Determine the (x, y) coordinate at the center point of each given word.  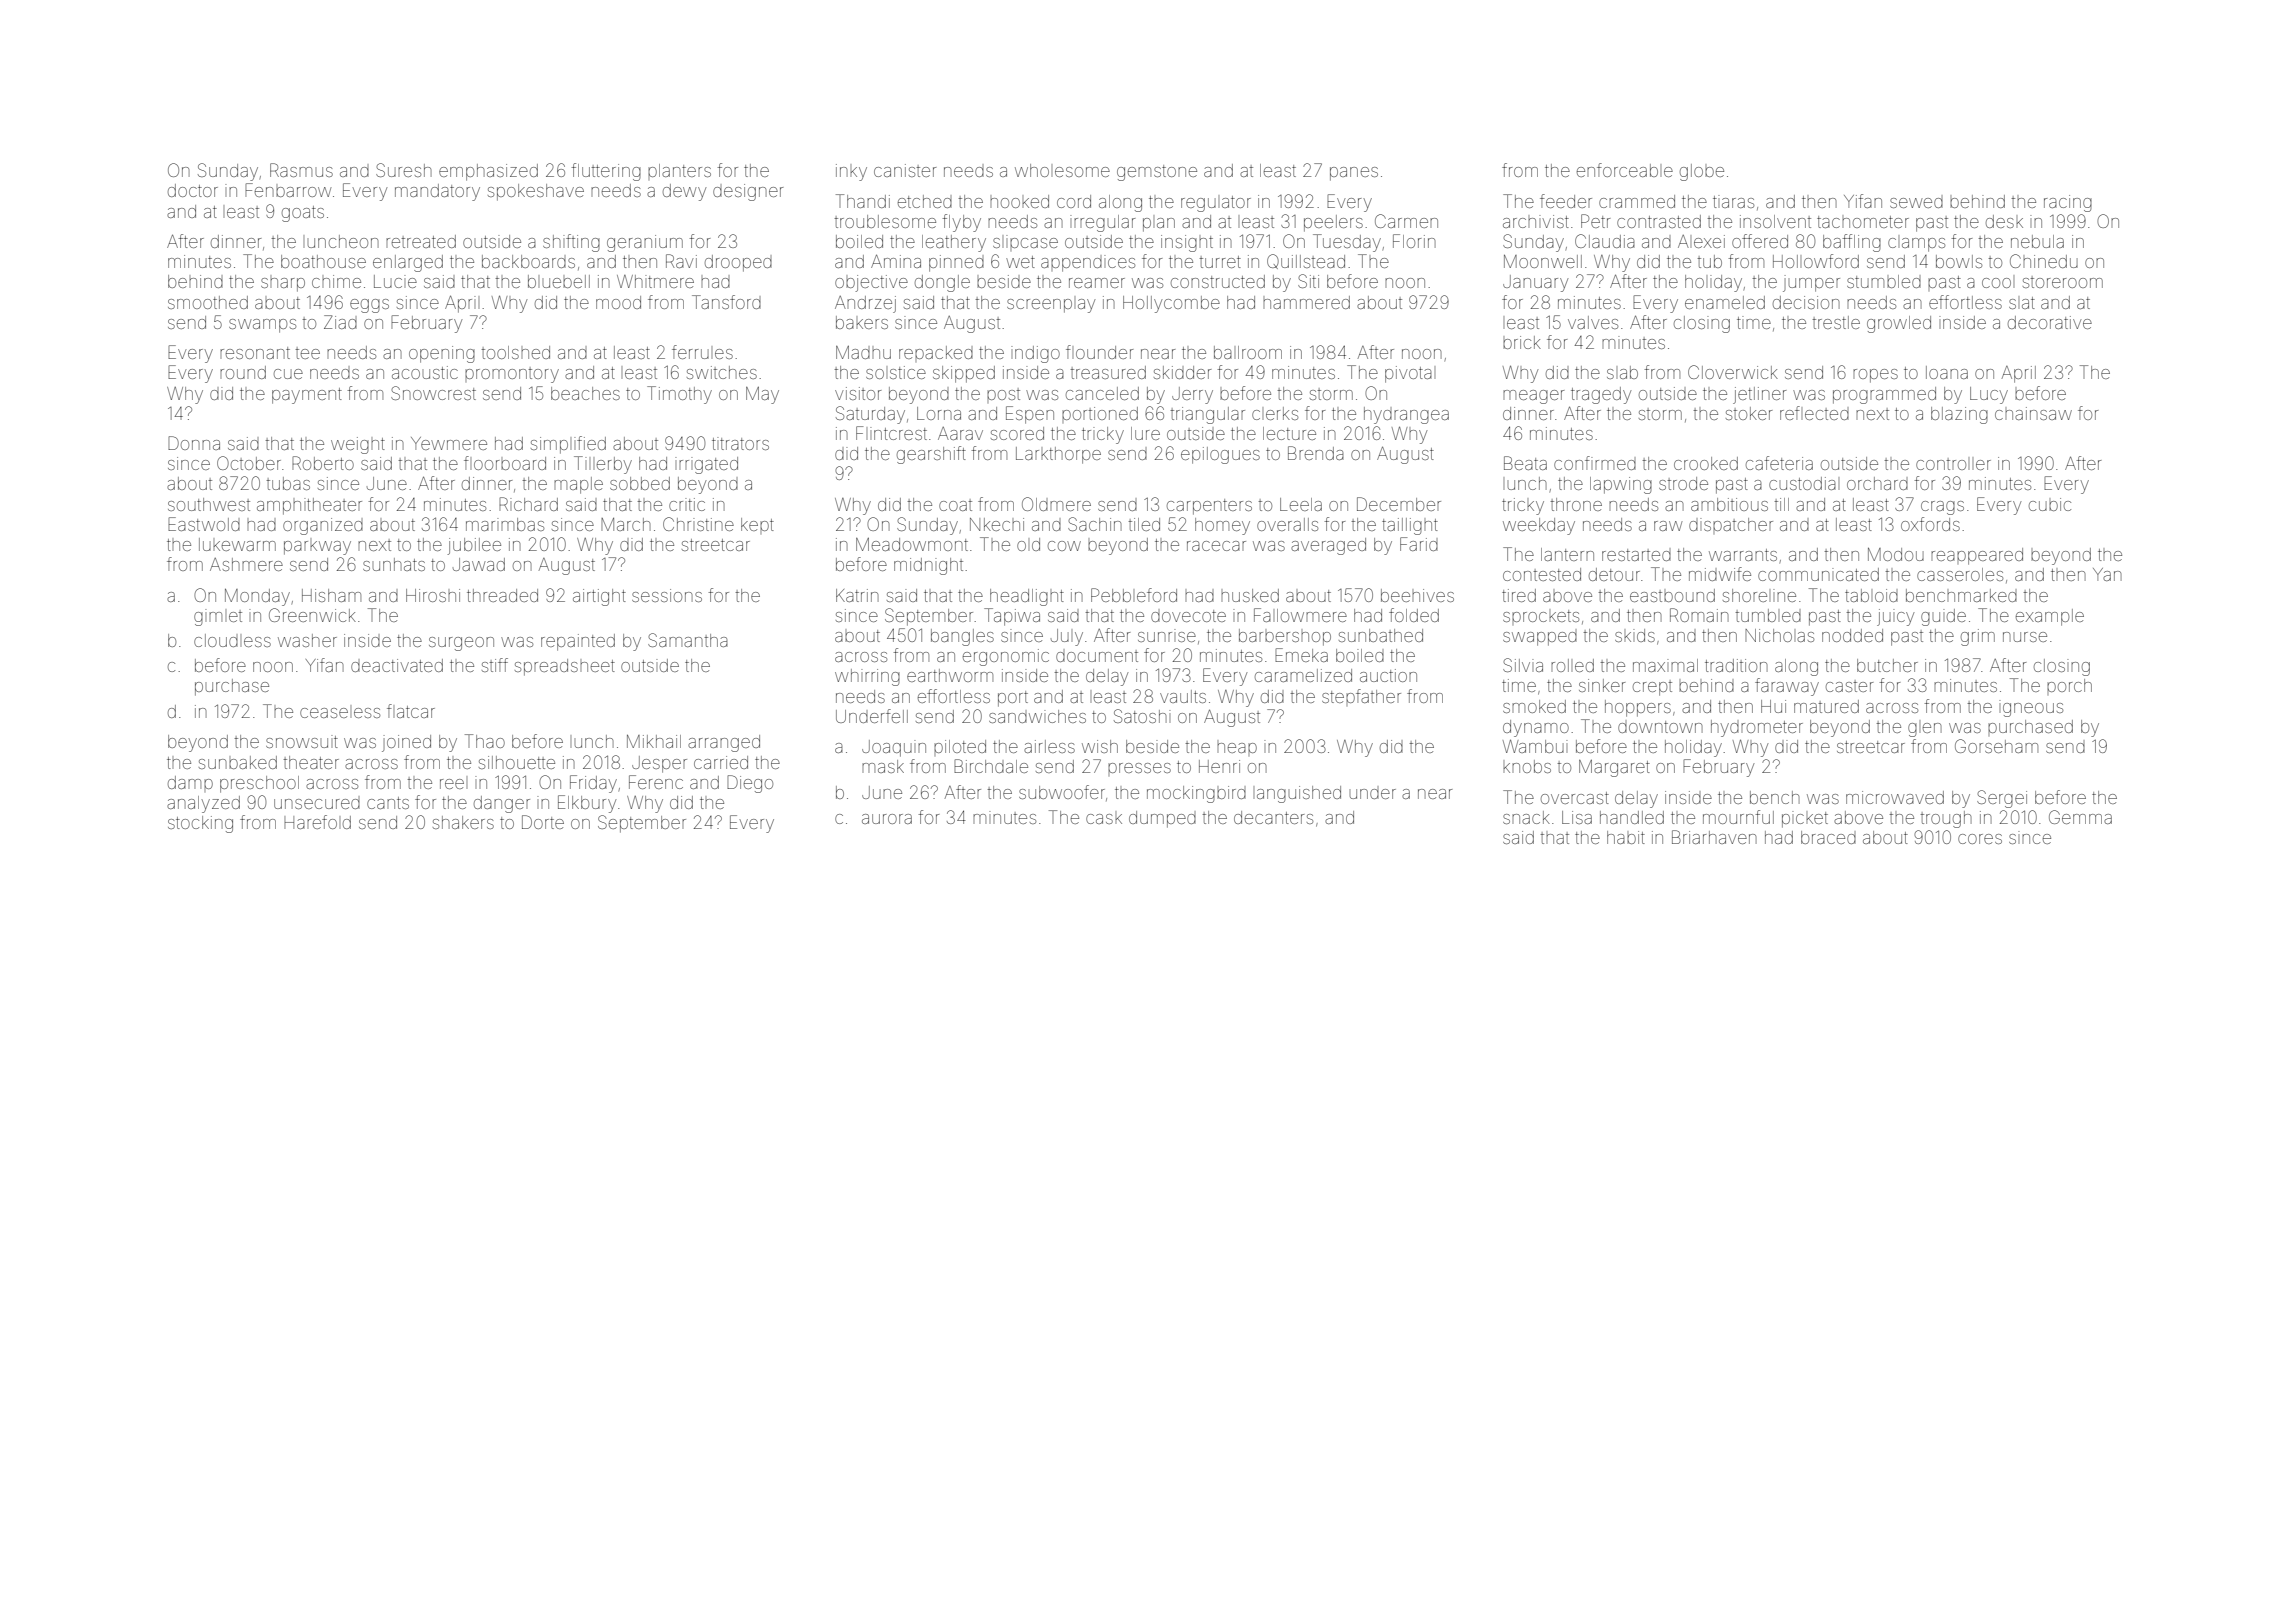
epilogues (1220, 455)
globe (1702, 172)
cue (288, 374)
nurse (2025, 637)
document (1097, 656)
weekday (1539, 526)
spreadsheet (565, 667)
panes (1354, 174)
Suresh (404, 170)
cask (1104, 819)
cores (1980, 839)
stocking (200, 824)
